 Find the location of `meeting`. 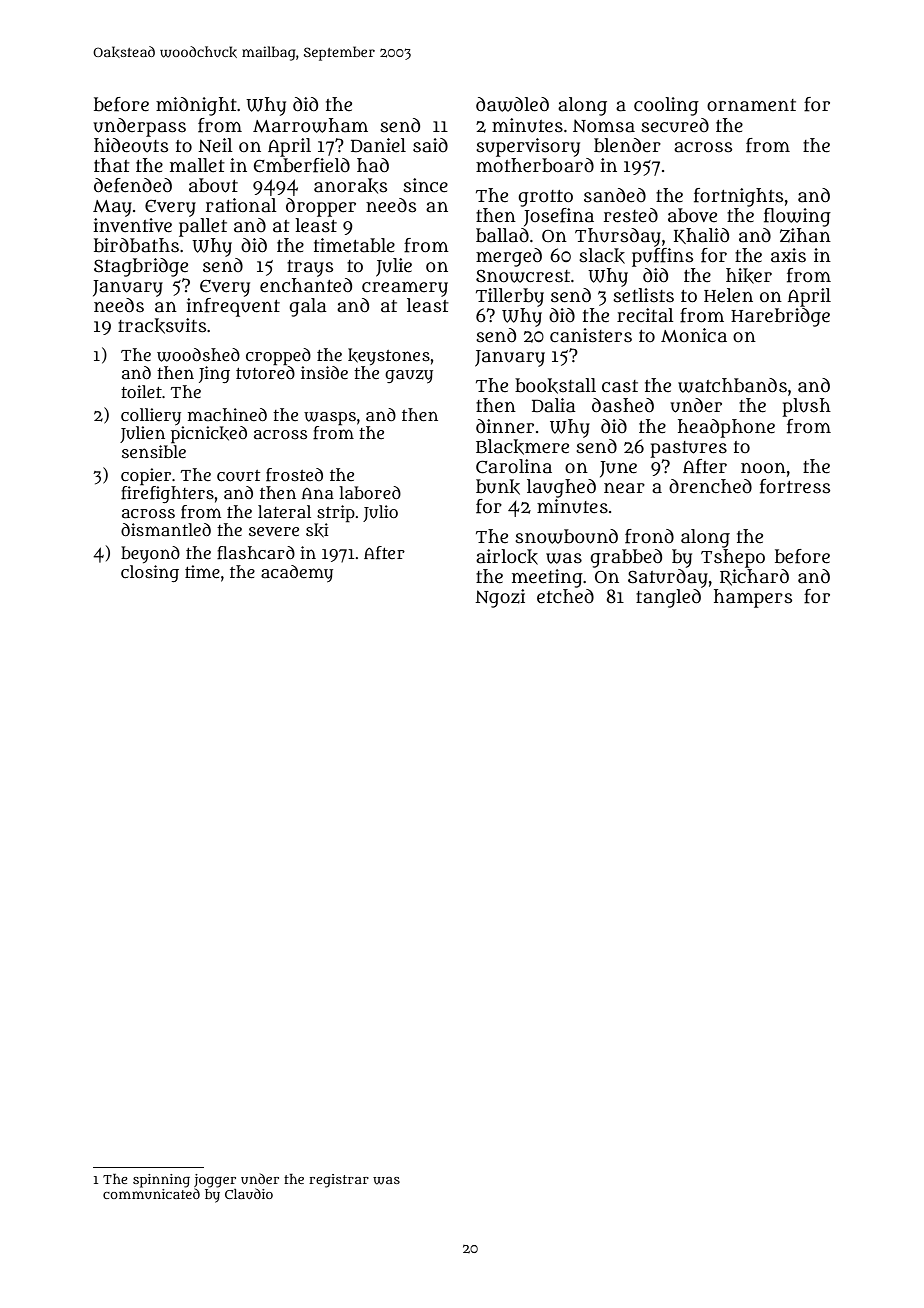

meeting is located at coordinates (547, 578).
